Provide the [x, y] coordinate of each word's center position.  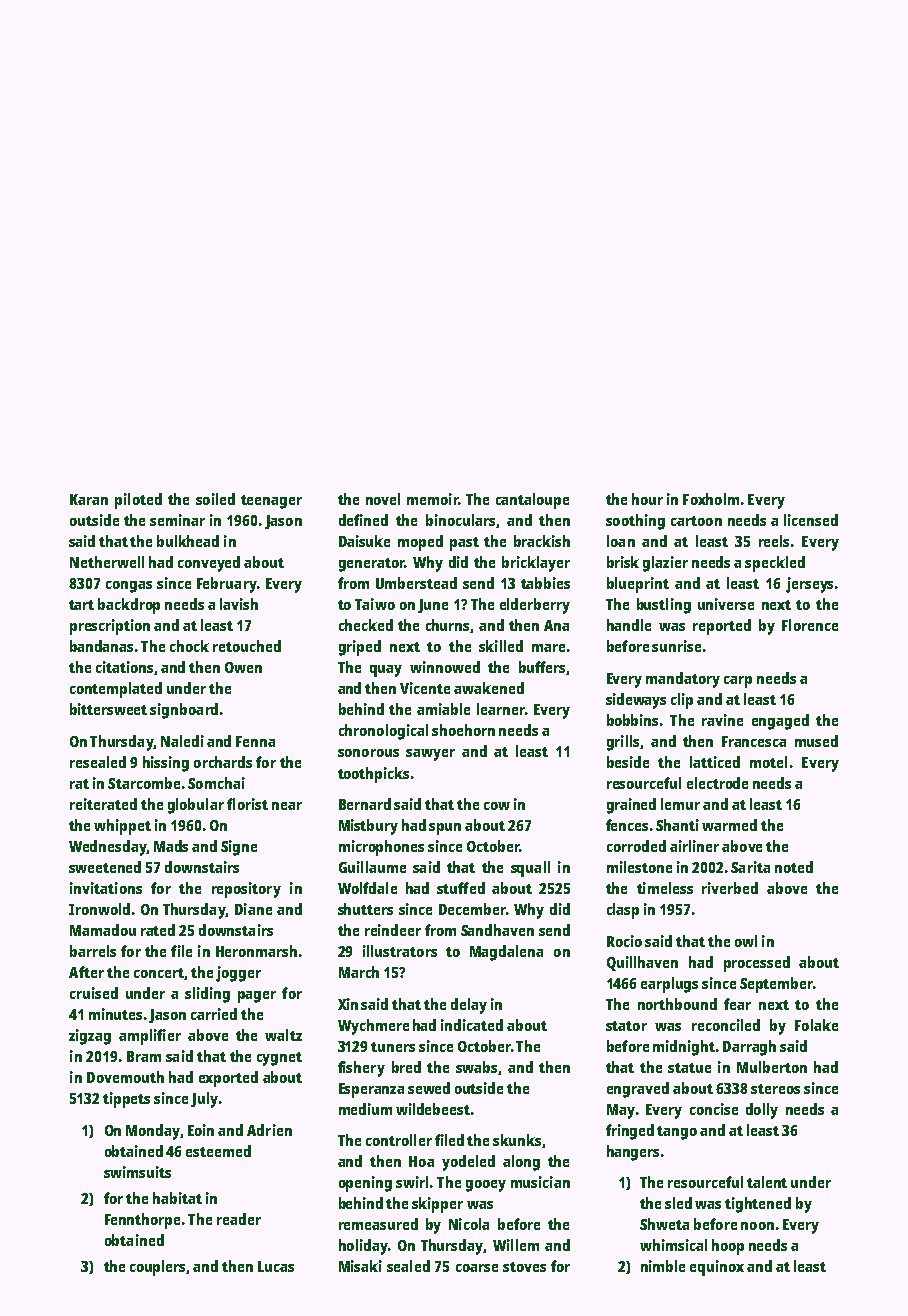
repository [246, 890]
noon [757, 1226]
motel [768, 762]
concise [714, 1109]
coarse [477, 1268]
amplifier [150, 1037]
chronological [383, 732]
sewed [429, 1088]
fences [627, 825]
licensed [811, 520]
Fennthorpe [142, 1221]
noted [794, 867]
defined [363, 520]
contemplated [116, 690]
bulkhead [188, 541]
